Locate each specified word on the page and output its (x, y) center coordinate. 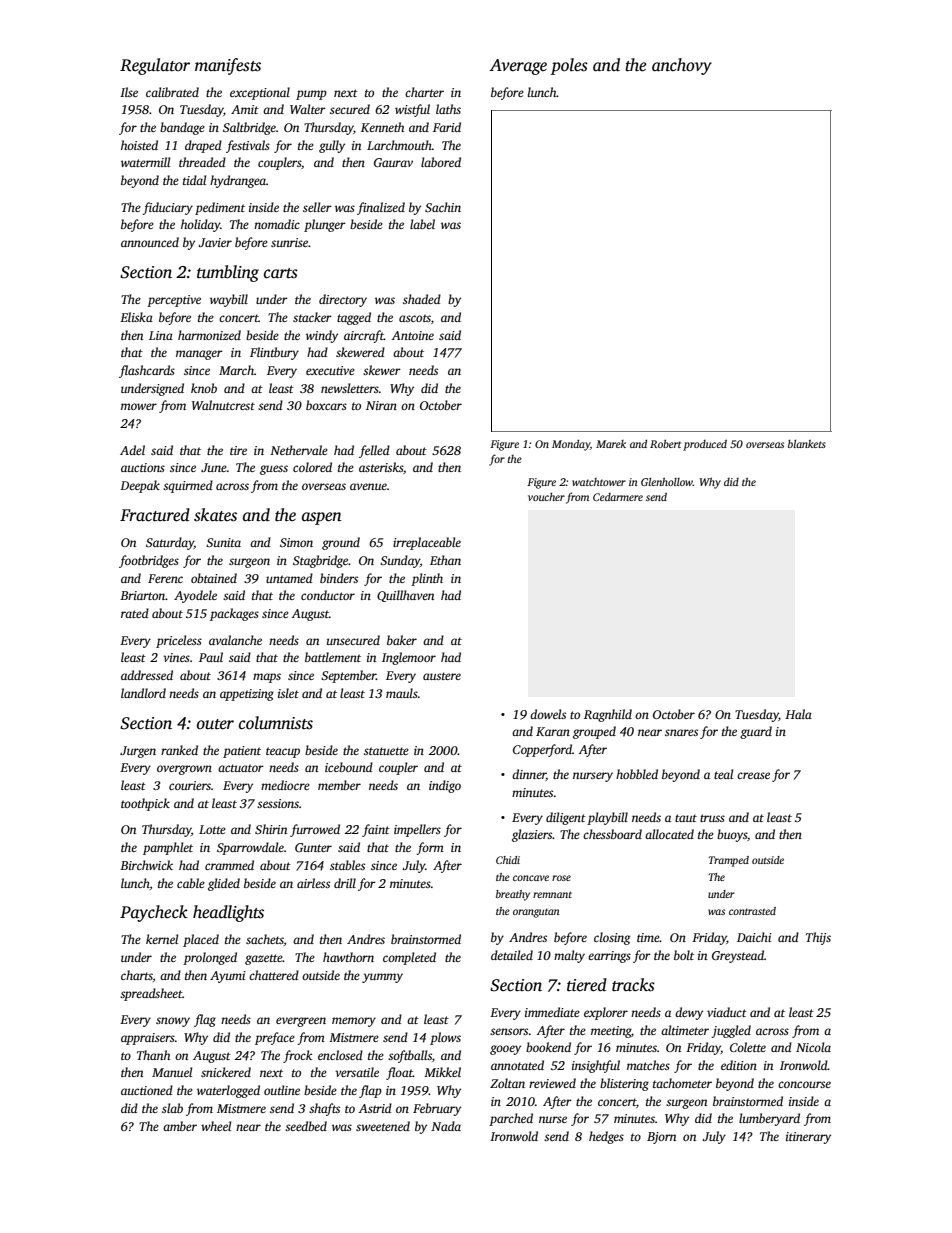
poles (569, 66)
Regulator (155, 66)
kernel (162, 939)
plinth (427, 579)
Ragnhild (608, 715)
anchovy (682, 66)
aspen (322, 518)
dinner (529, 775)
